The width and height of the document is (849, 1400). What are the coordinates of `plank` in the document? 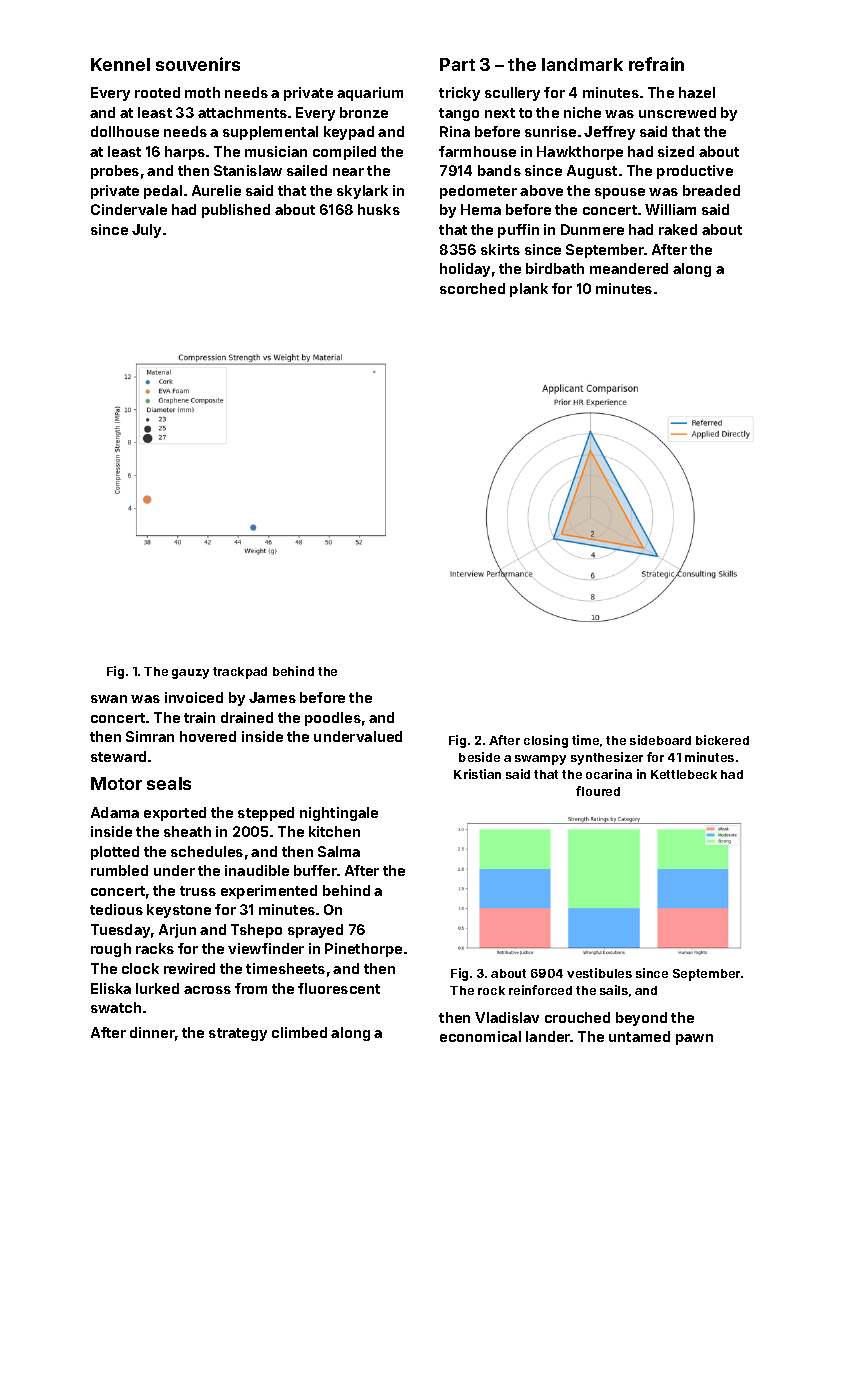 It's located at (529, 290).
